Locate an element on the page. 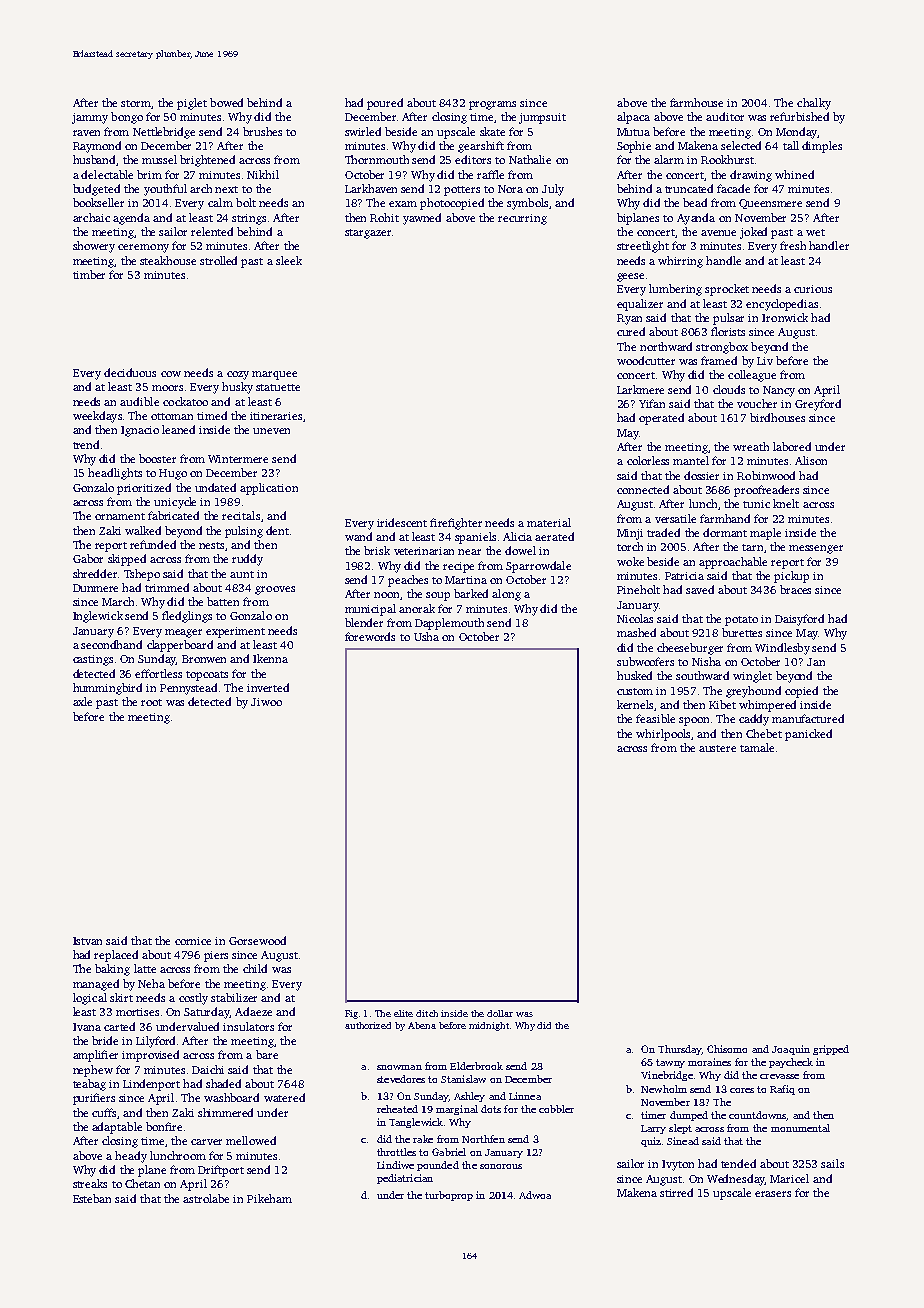  recipe is located at coordinates (458, 567).
